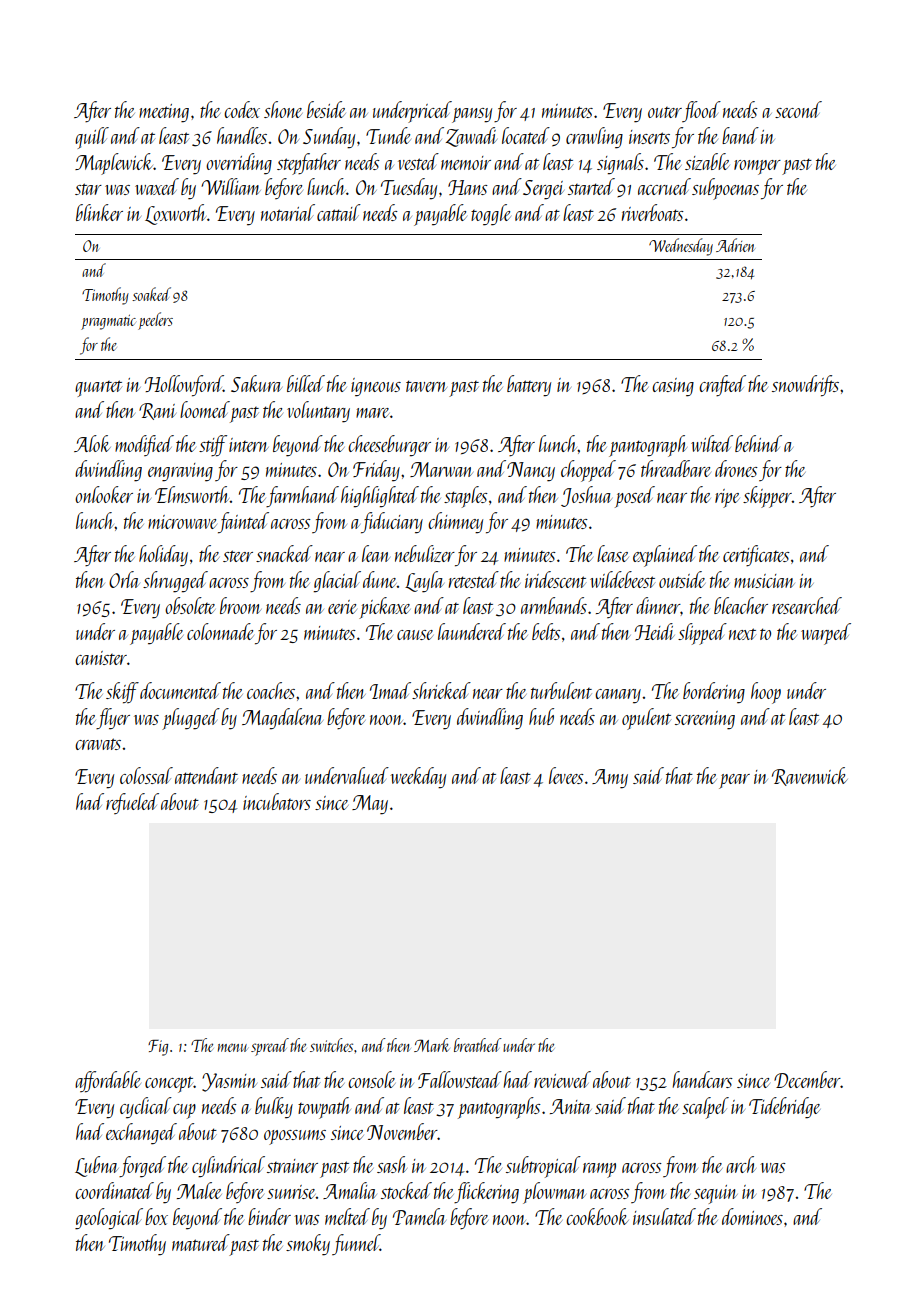 The width and height of the document is (924, 1311). What do you see at coordinates (764, 581) in the document?
I see `musician` at bounding box center [764, 581].
